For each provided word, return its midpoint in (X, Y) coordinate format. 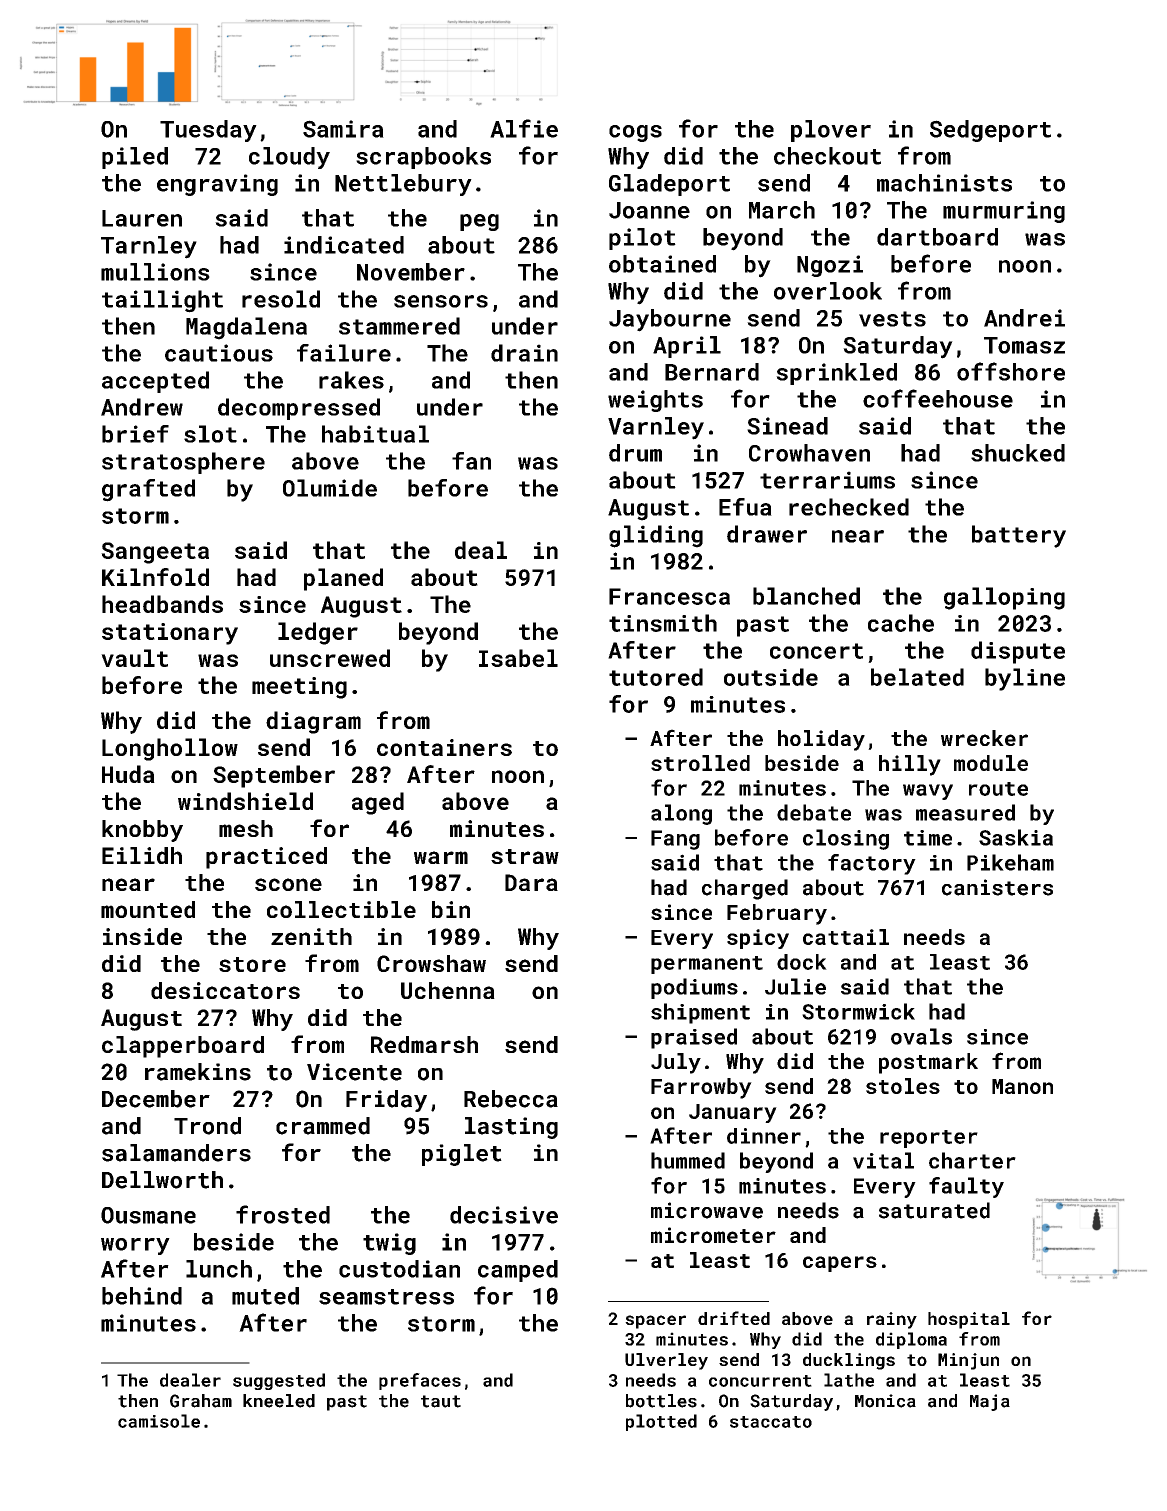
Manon (1022, 1086)
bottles (661, 1401)
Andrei (1024, 318)
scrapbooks (423, 158)
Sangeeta (155, 553)
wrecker (984, 738)
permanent (707, 965)
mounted (148, 909)
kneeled (279, 1401)
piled (135, 158)
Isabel (518, 658)
